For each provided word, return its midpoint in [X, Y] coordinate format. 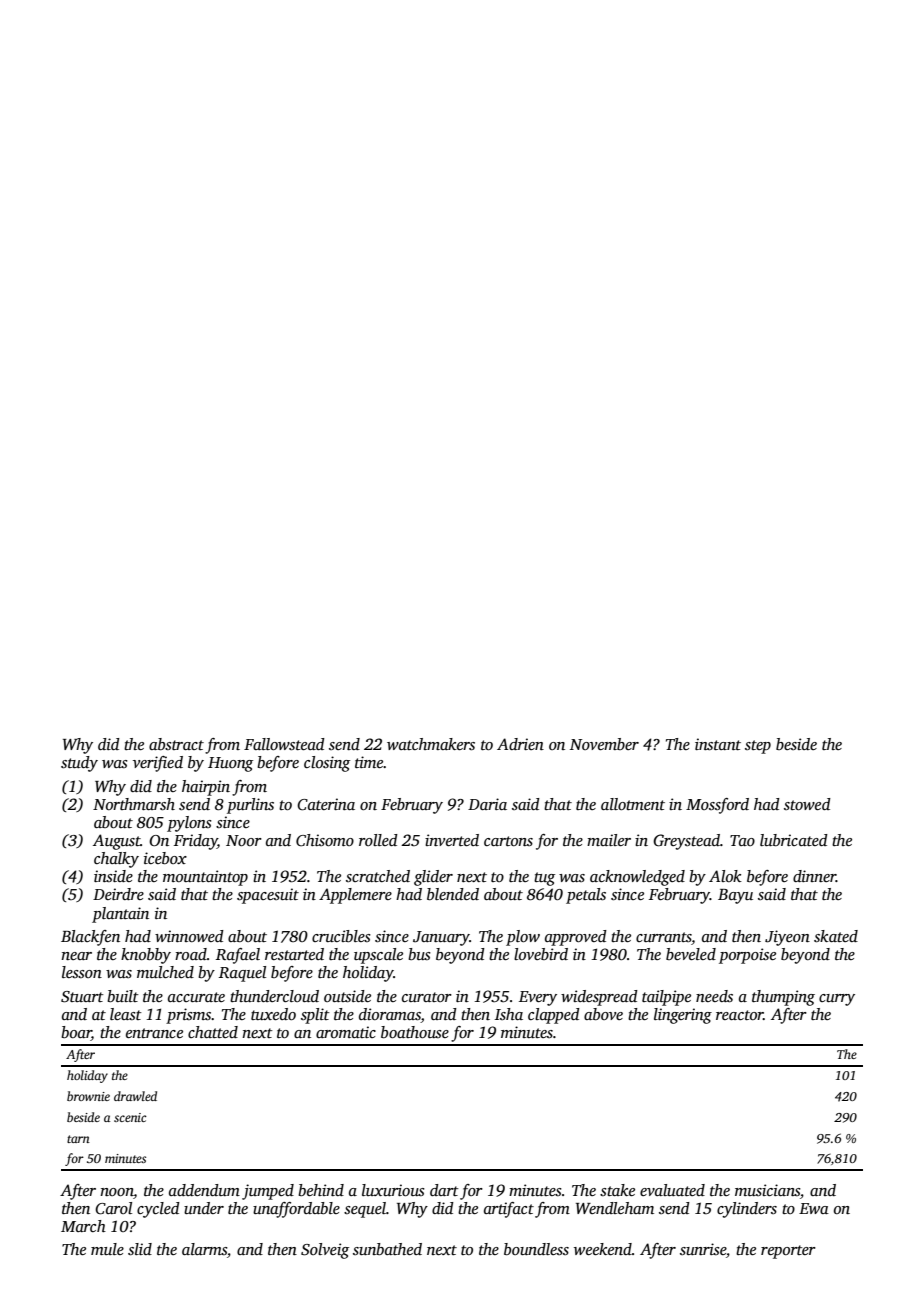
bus [419, 954]
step [758, 747]
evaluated [672, 1190]
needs [714, 996]
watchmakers [431, 744]
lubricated [794, 840]
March [83, 1226]
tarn [78, 1139]
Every [538, 998]
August [117, 842]
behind [321, 1190]
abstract [176, 744]
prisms [188, 1016]
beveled [691, 954]
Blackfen [90, 938]
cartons [508, 841]
